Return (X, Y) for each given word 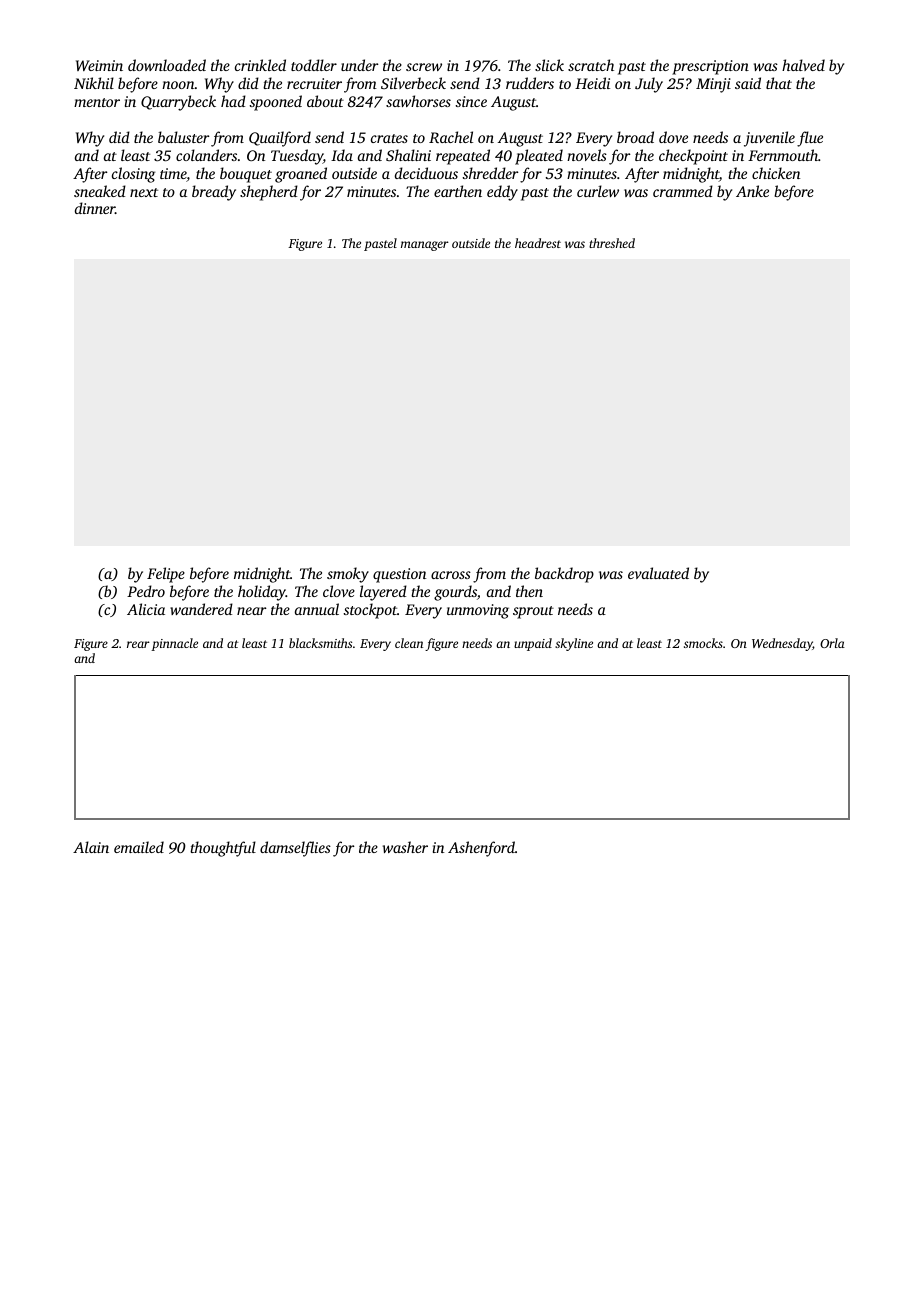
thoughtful (223, 849)
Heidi (592, 83)
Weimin (99, 65)
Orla (832, 643)
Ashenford (481, 849)
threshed (612, 243)
